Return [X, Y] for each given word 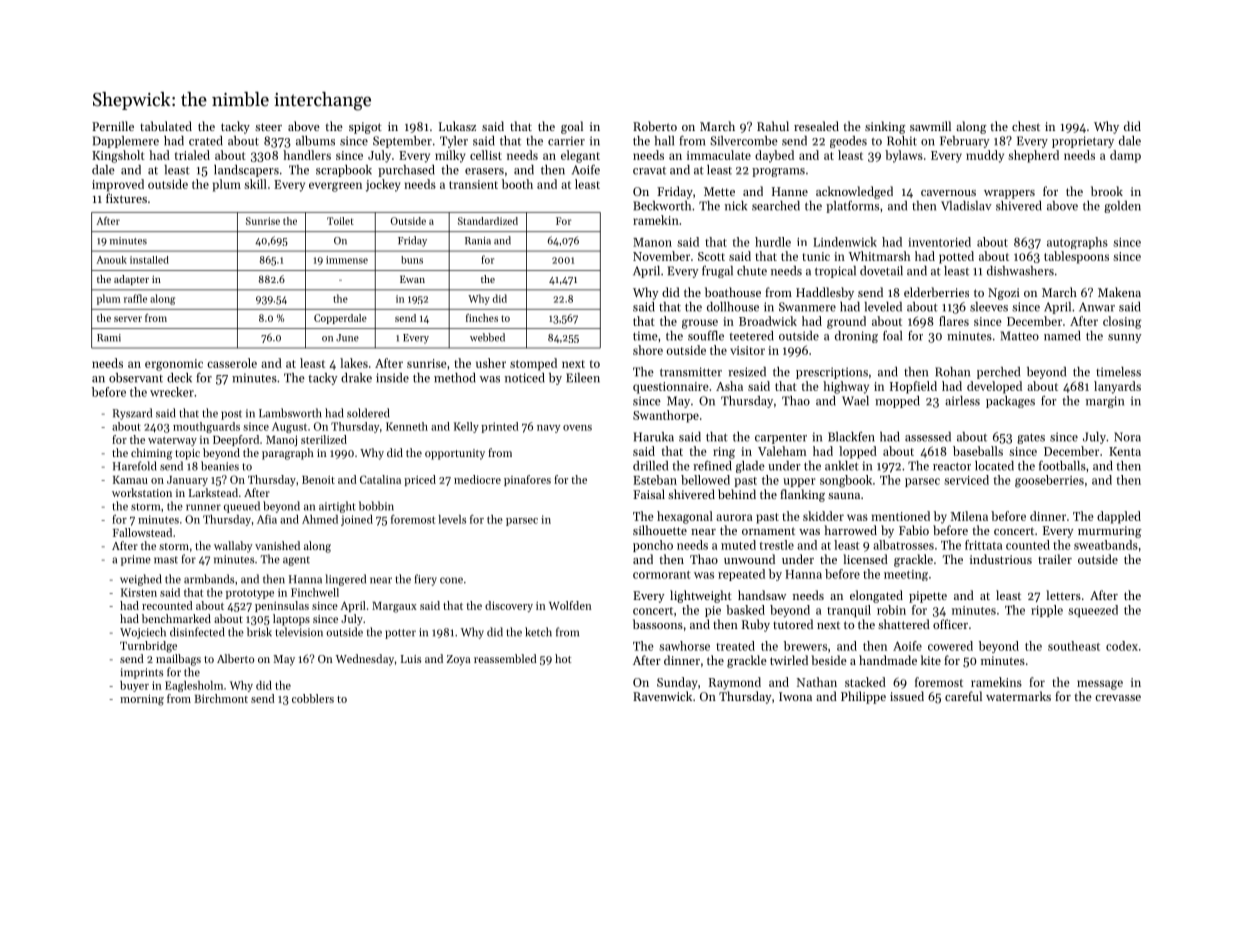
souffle [706, 335]
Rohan [952, 372]
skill [255, 184]
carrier [566, 141]
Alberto [235, 658]
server [128, 319]
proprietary [1083, 142]
